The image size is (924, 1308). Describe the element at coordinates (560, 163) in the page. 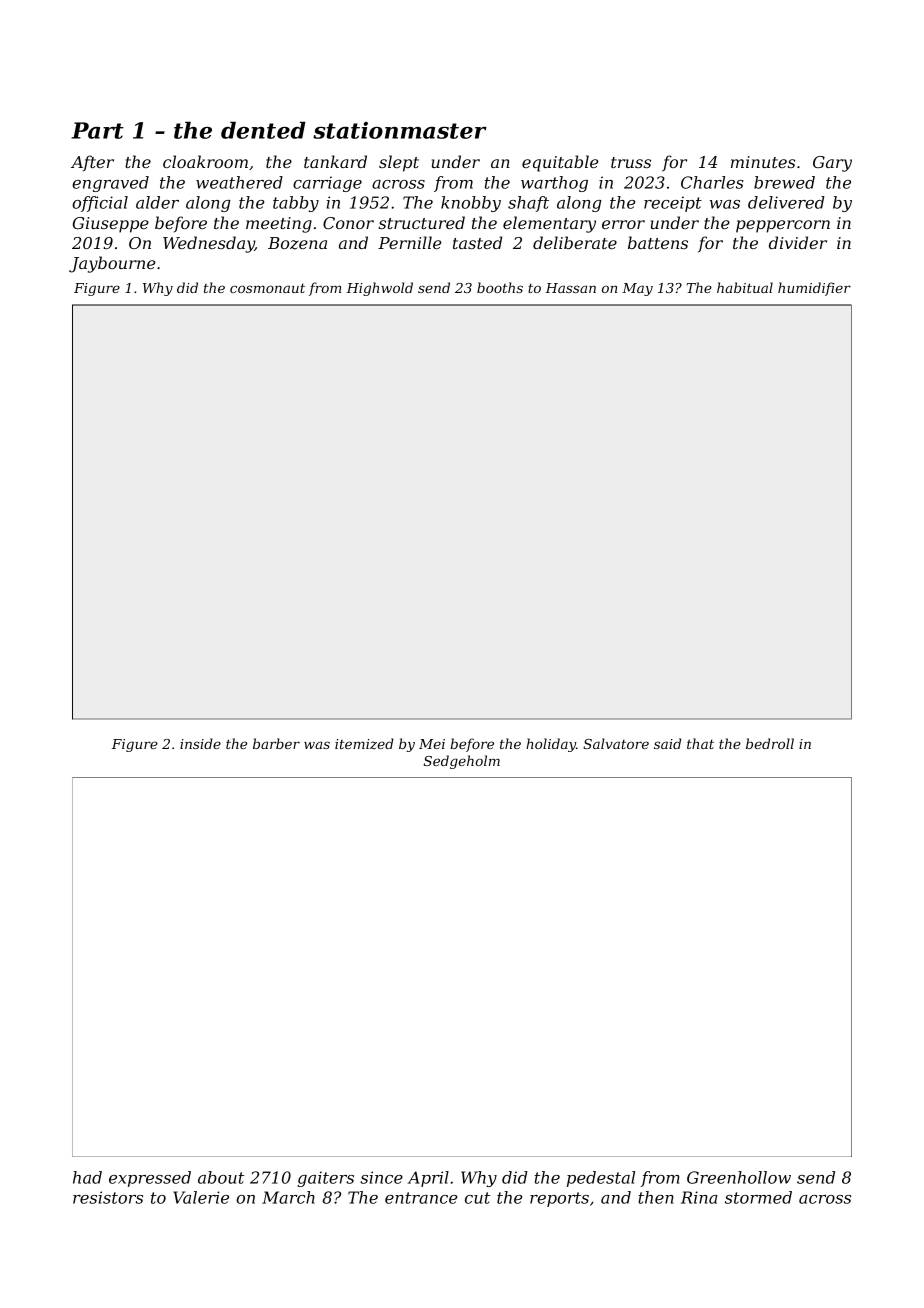

I see `equitable` at that location.
